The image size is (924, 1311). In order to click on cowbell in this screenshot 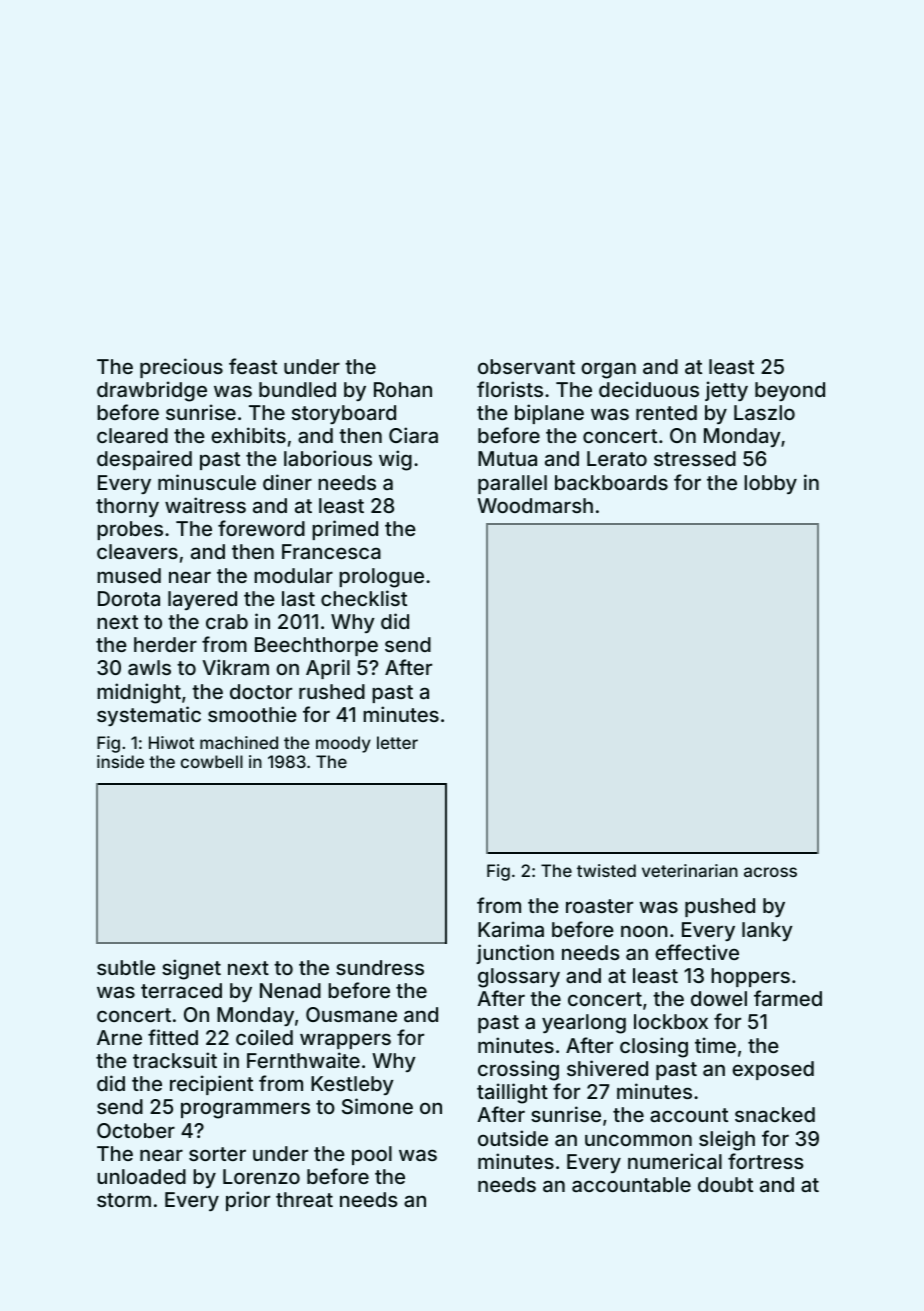, I will do `click(212, 761)`.
